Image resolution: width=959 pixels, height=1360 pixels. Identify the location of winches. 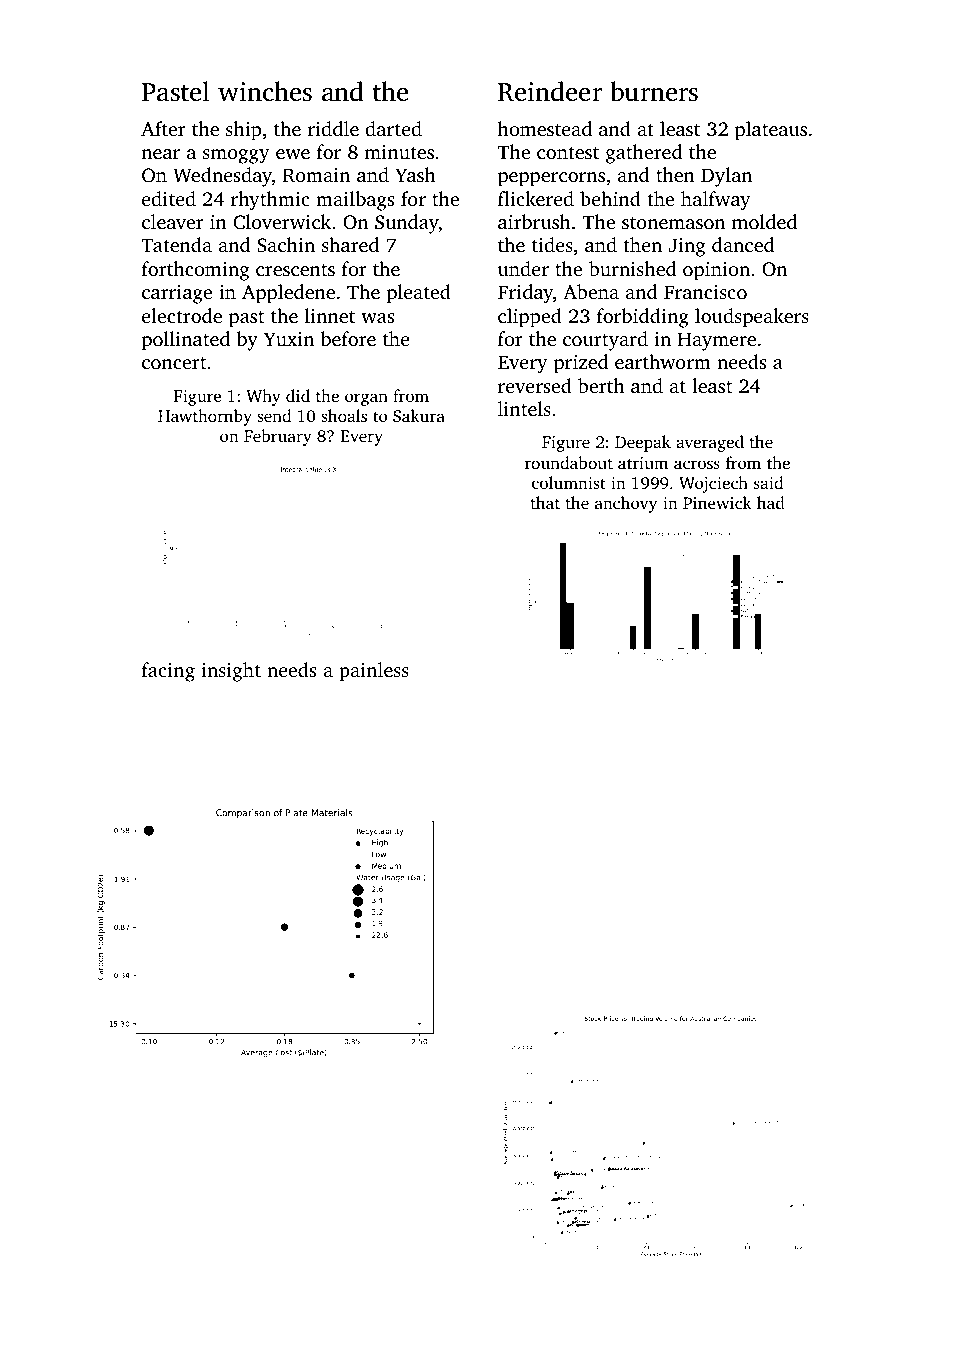
(265, 91).
